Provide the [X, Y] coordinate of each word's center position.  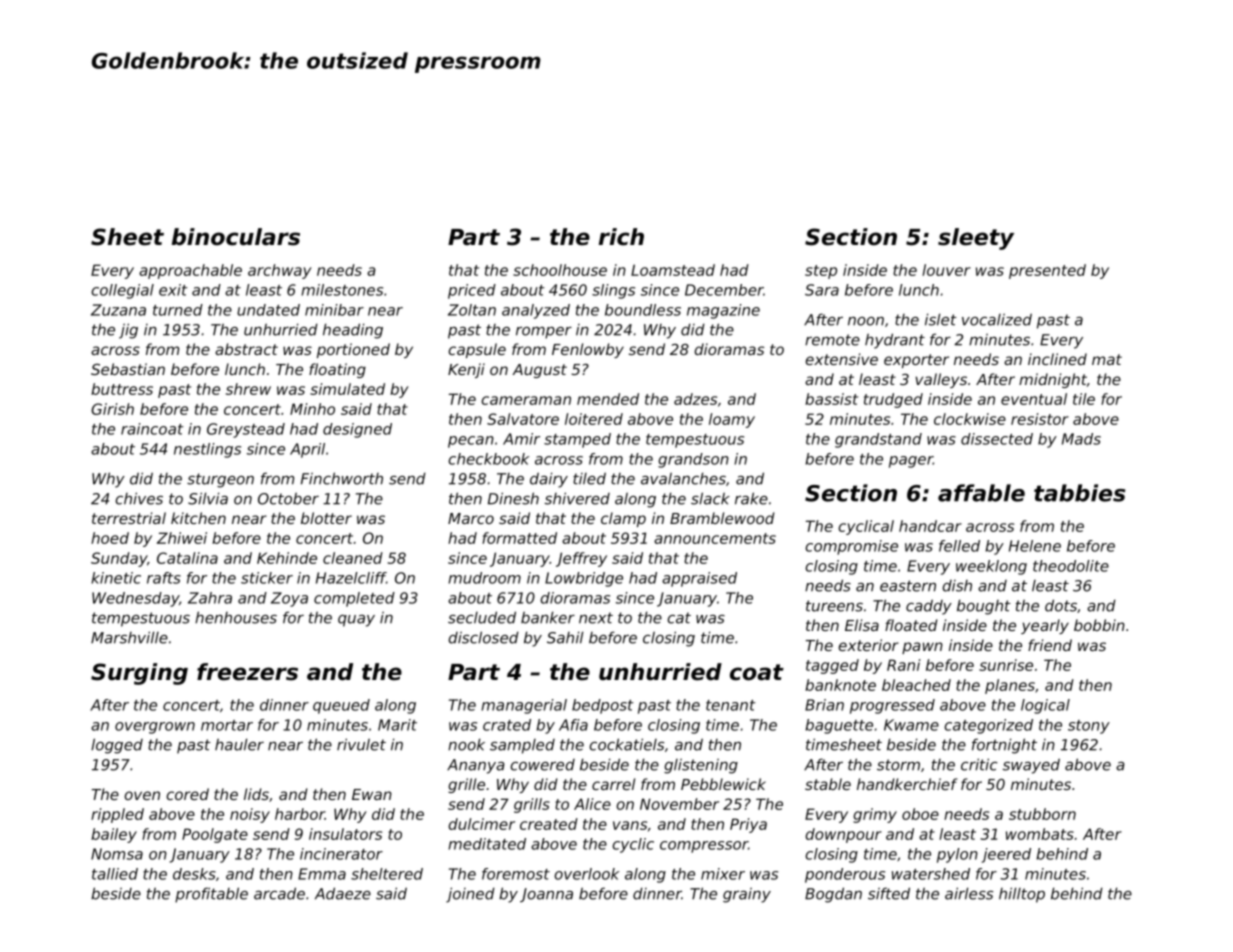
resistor [1040, 419]
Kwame [911, 725]
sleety [976, 239]
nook [466, 744]
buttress [122, 389]
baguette [839, 726]
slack [710, 498]
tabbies [1079, 493]
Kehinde [287, 558]
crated [507, 725]
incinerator [341, 854]
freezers [247, 672]
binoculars [236, 237]
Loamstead [673, 270]
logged [117, 746]
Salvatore [523, 419]
